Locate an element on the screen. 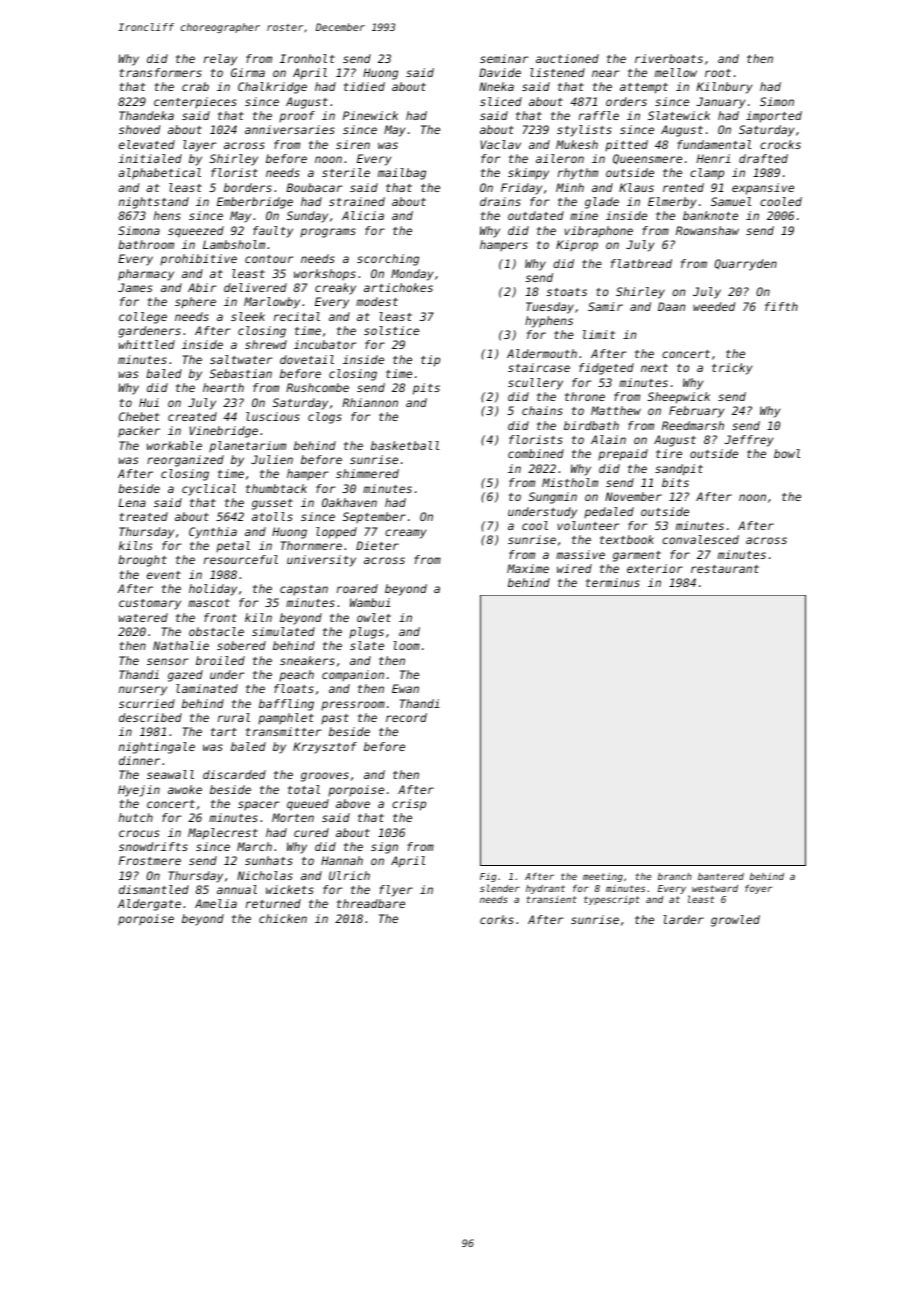 This screenshot has width=924, height=1308. Sungmin is located at coordinates (553, 498).
